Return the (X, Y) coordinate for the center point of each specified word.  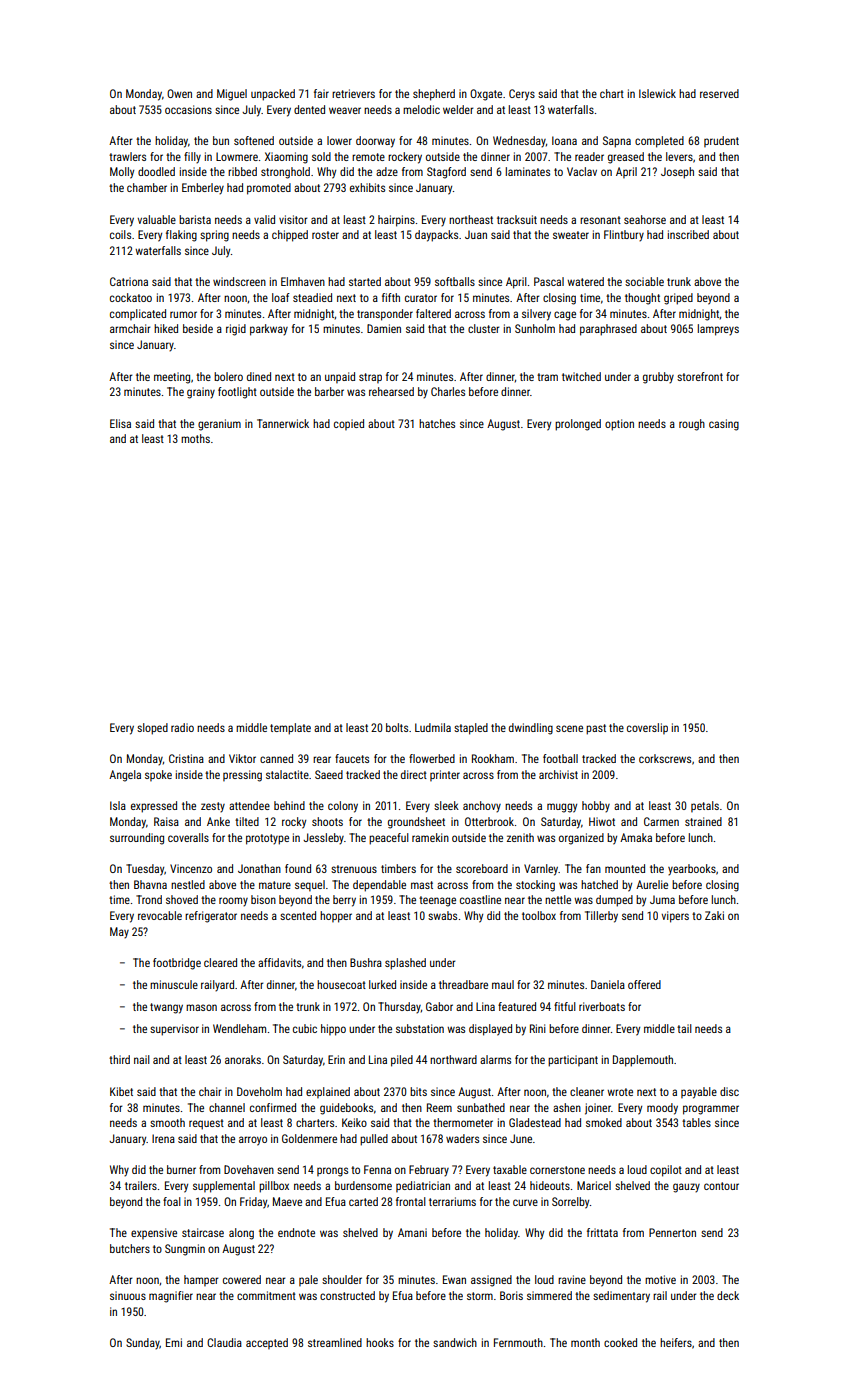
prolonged (578, 425)
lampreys (718, 330)
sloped (152, 729)
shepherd (434, 95)
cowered (242, 1279)
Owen (179, 93)
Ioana (564, 140)
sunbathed (481, 1107)
